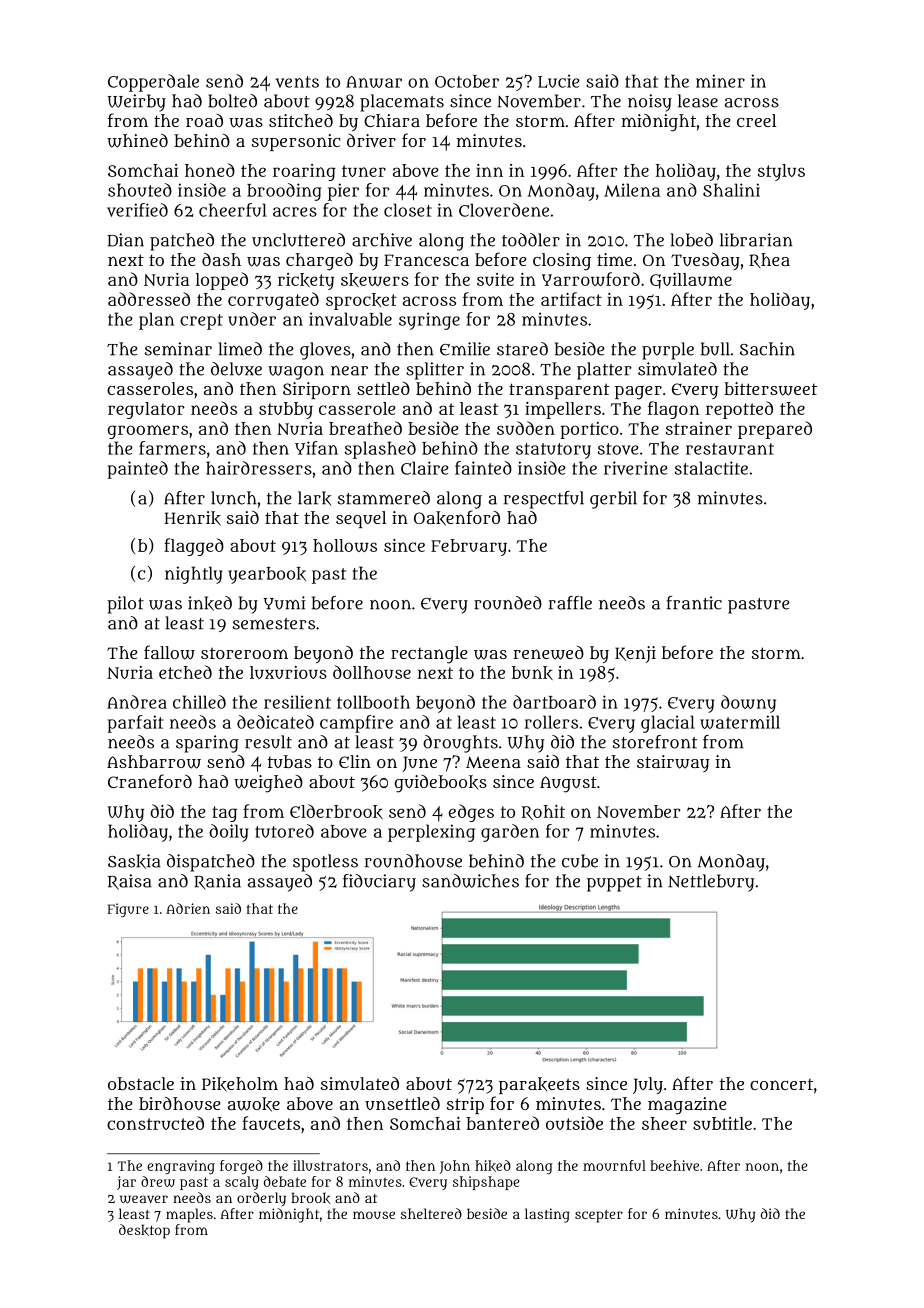 The height and width of the screenshot is (1308, 924). What do you see at coordinates (531, 240) in the screenshot?
I see `toddler` at bounding box center [531, 240].
